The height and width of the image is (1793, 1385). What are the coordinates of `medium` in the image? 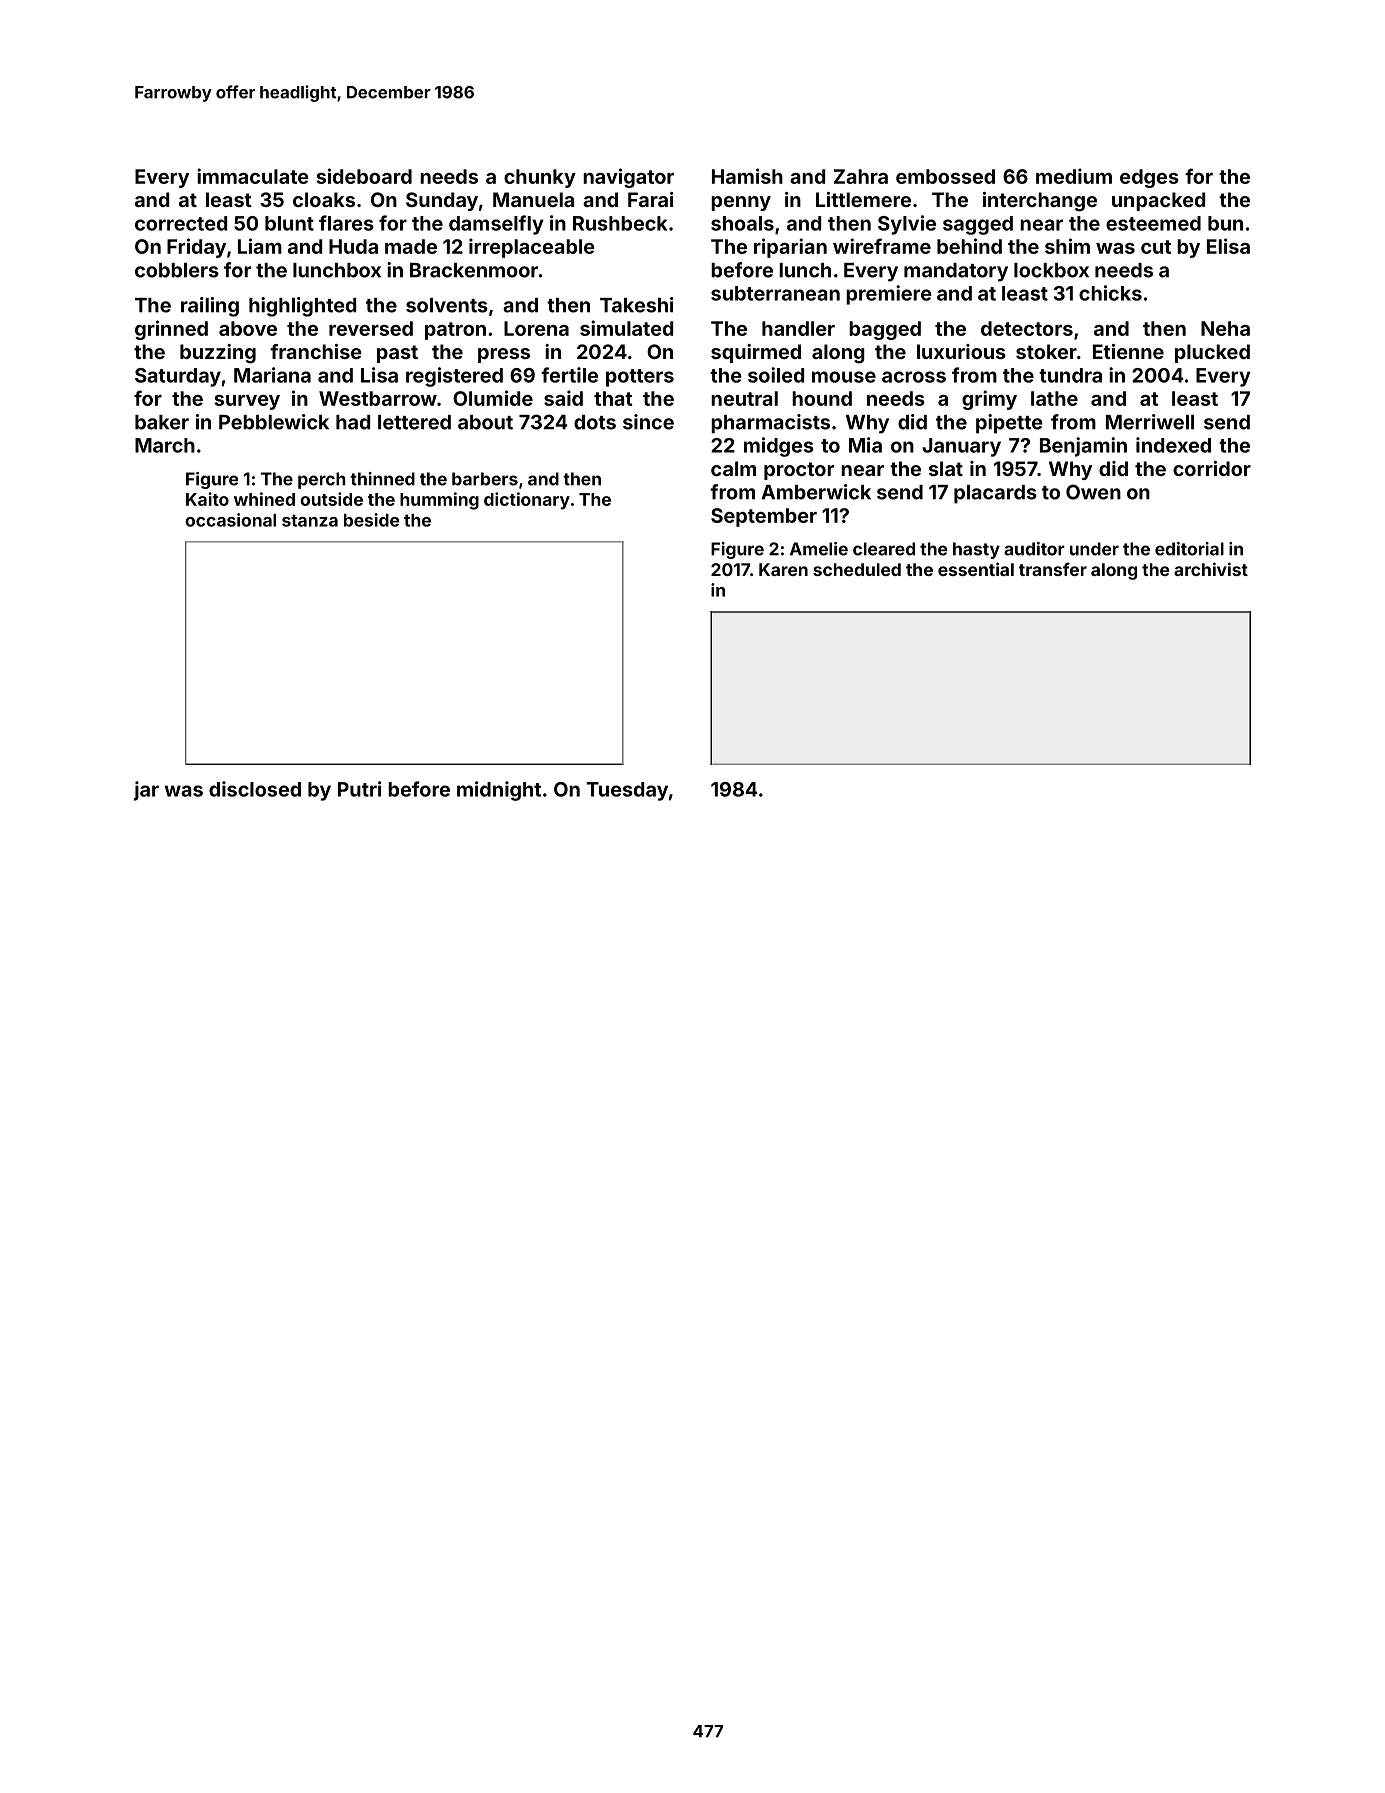 It's located at (1074, 176).
